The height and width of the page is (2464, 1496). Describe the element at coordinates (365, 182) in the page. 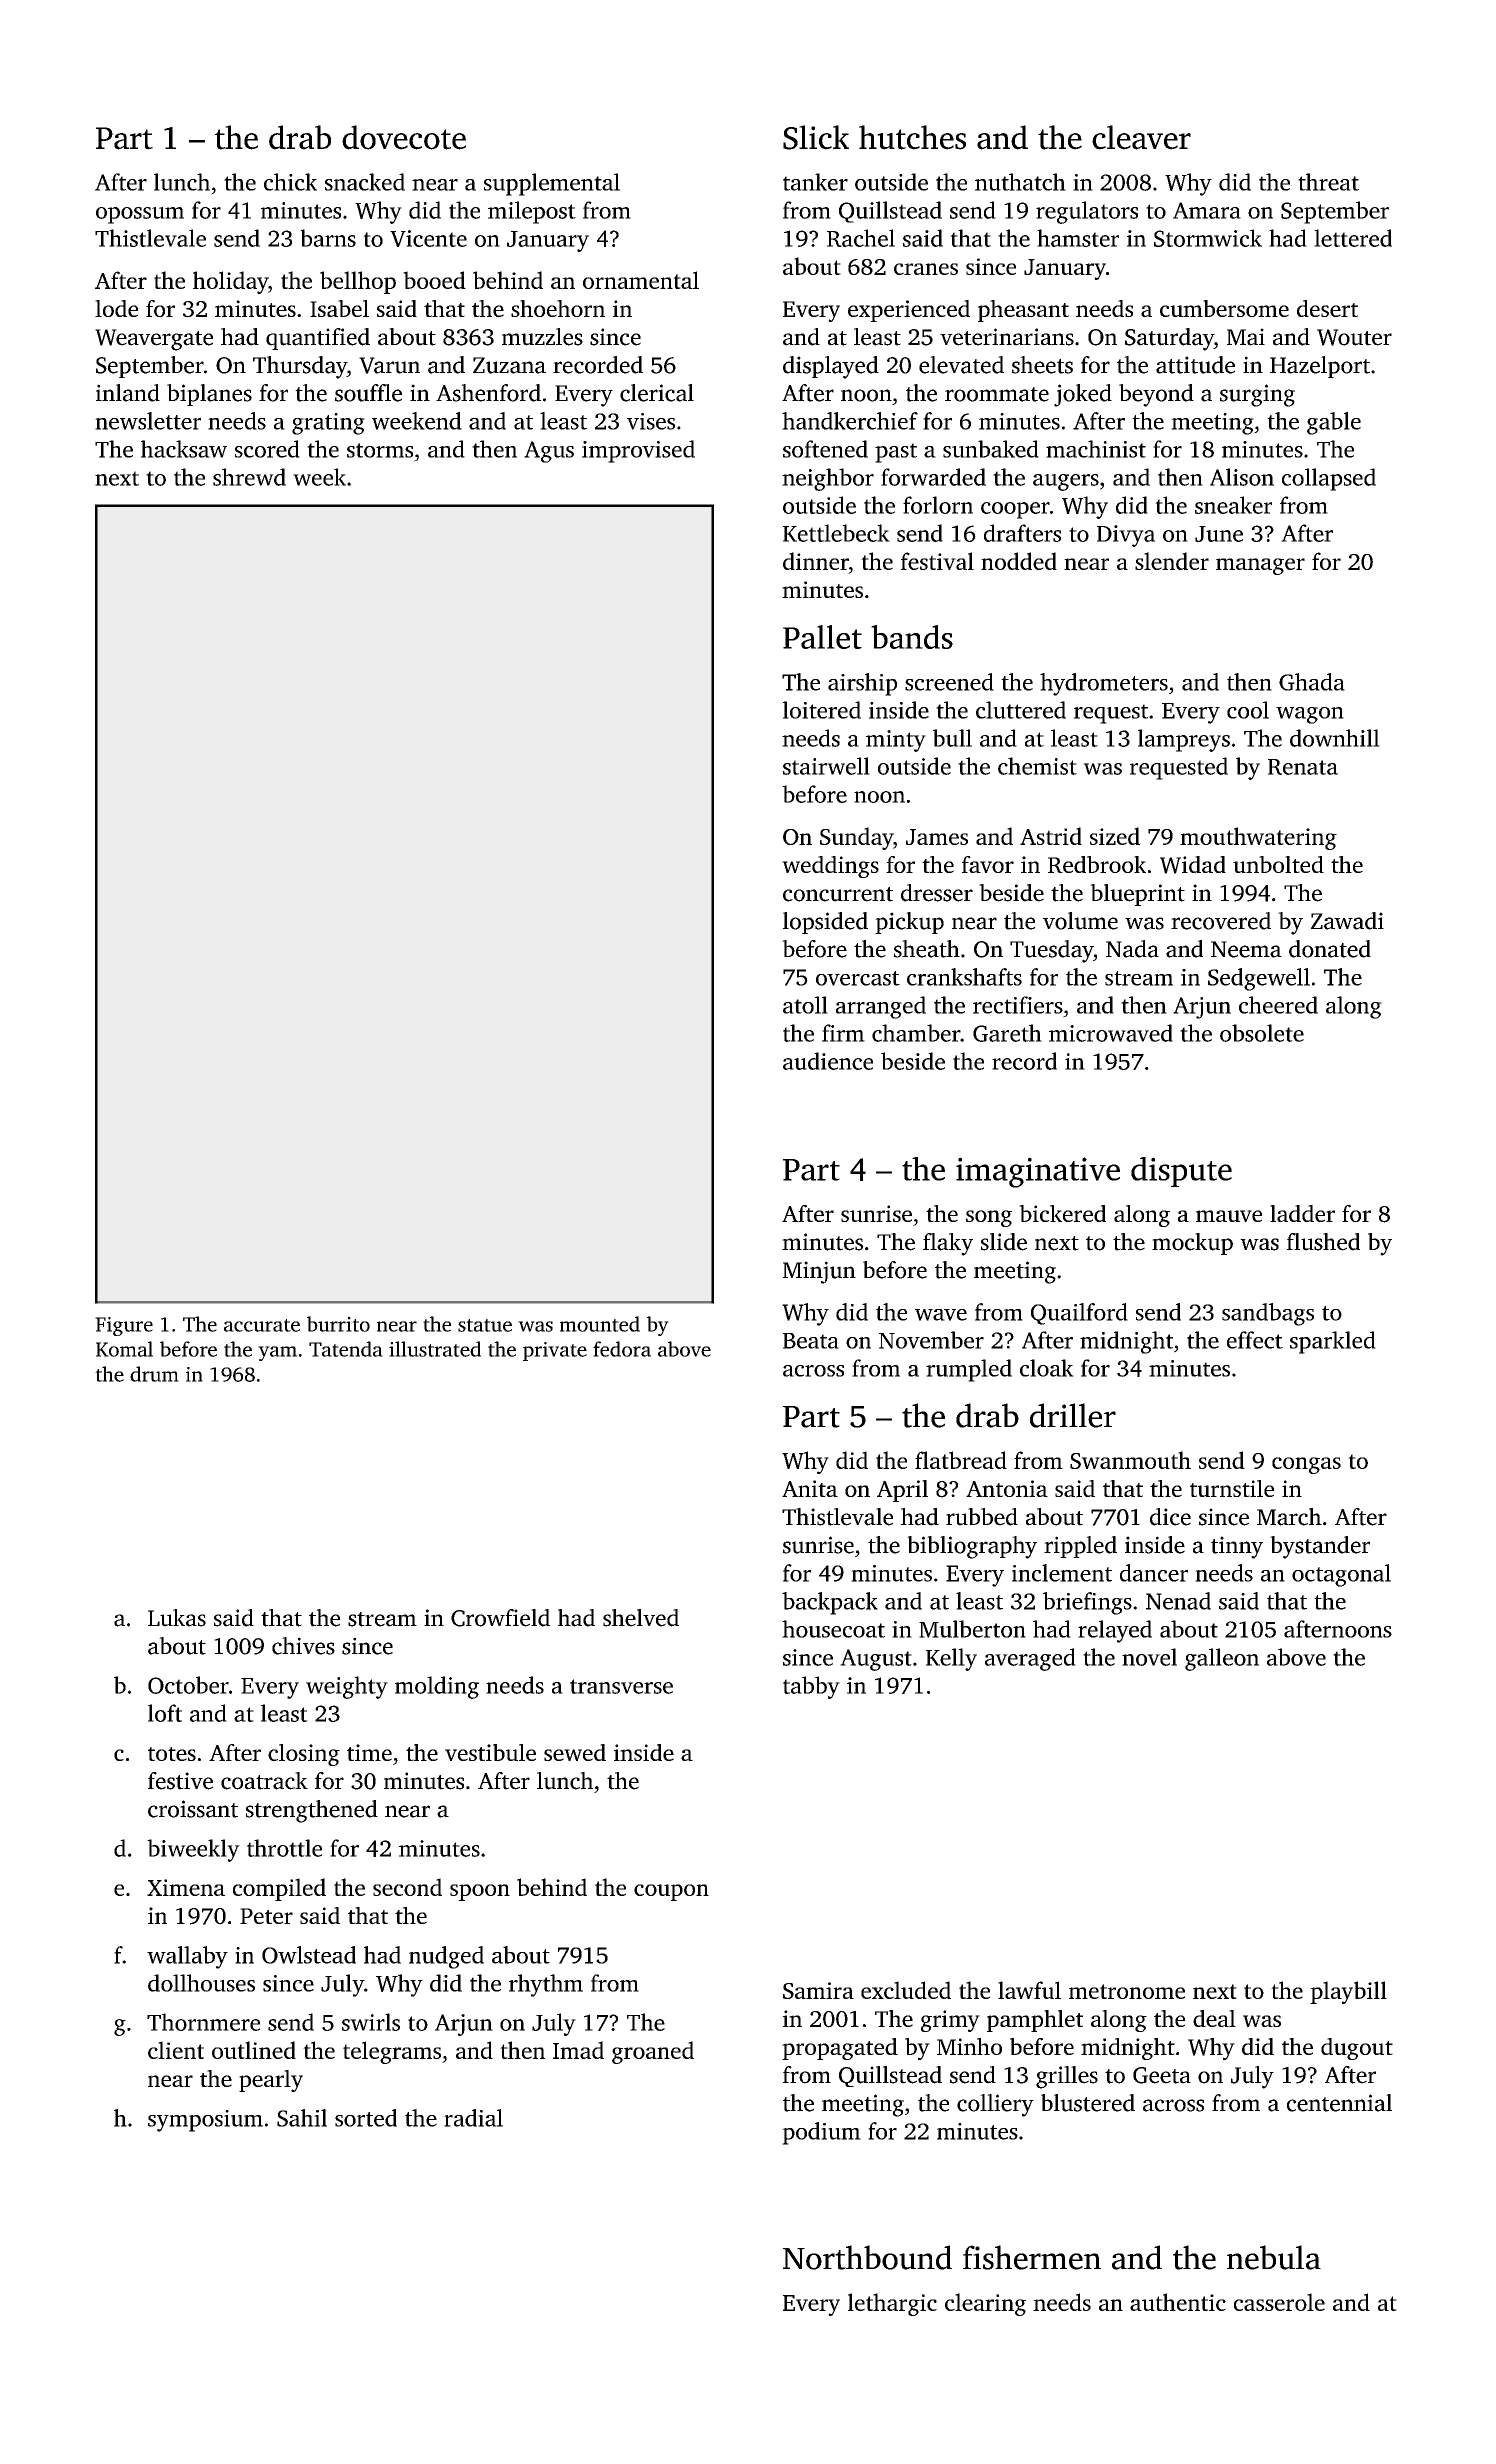

I see `snacked` at that location.
